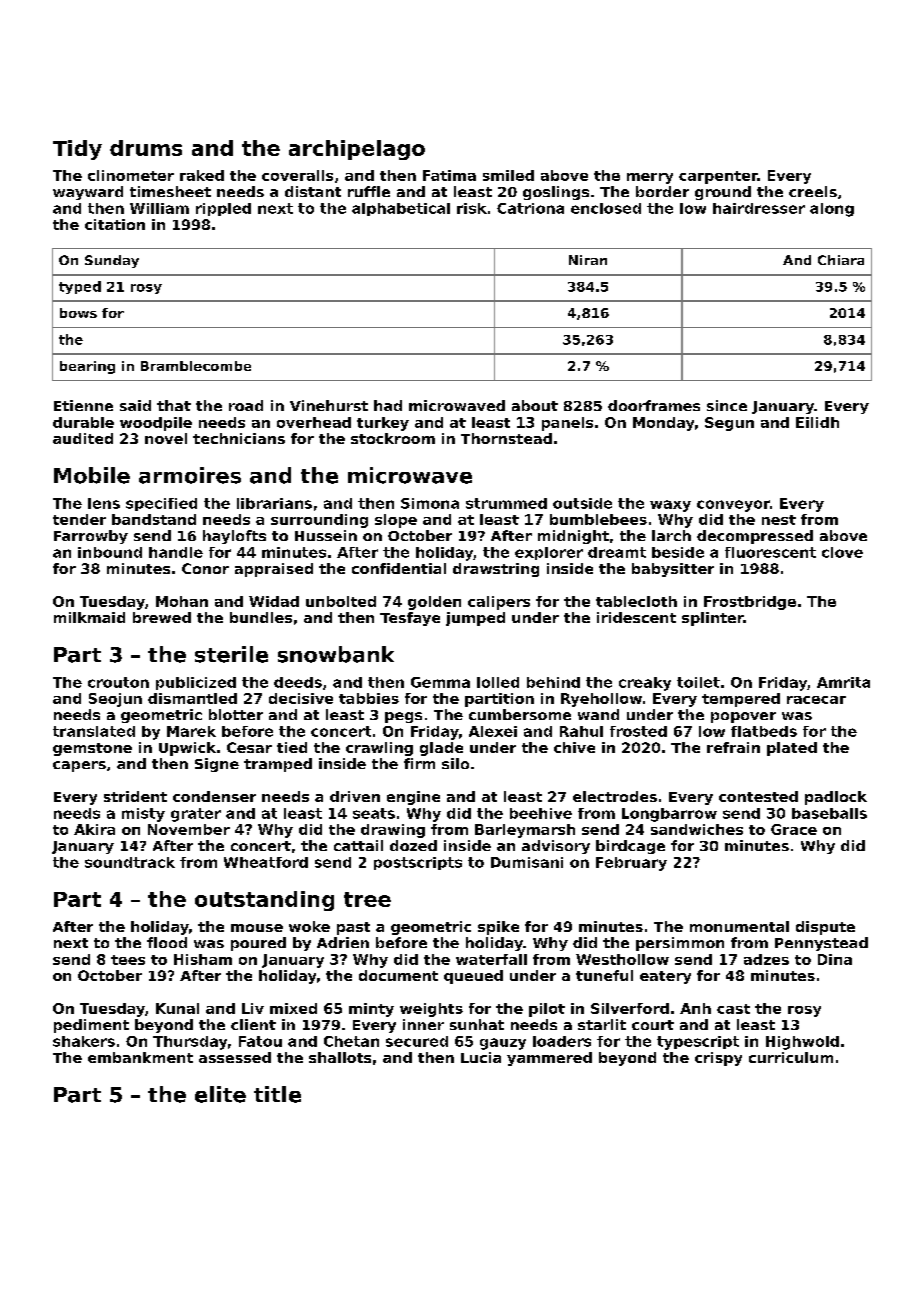  I want to click on curriculum, so click(791, 1057).
